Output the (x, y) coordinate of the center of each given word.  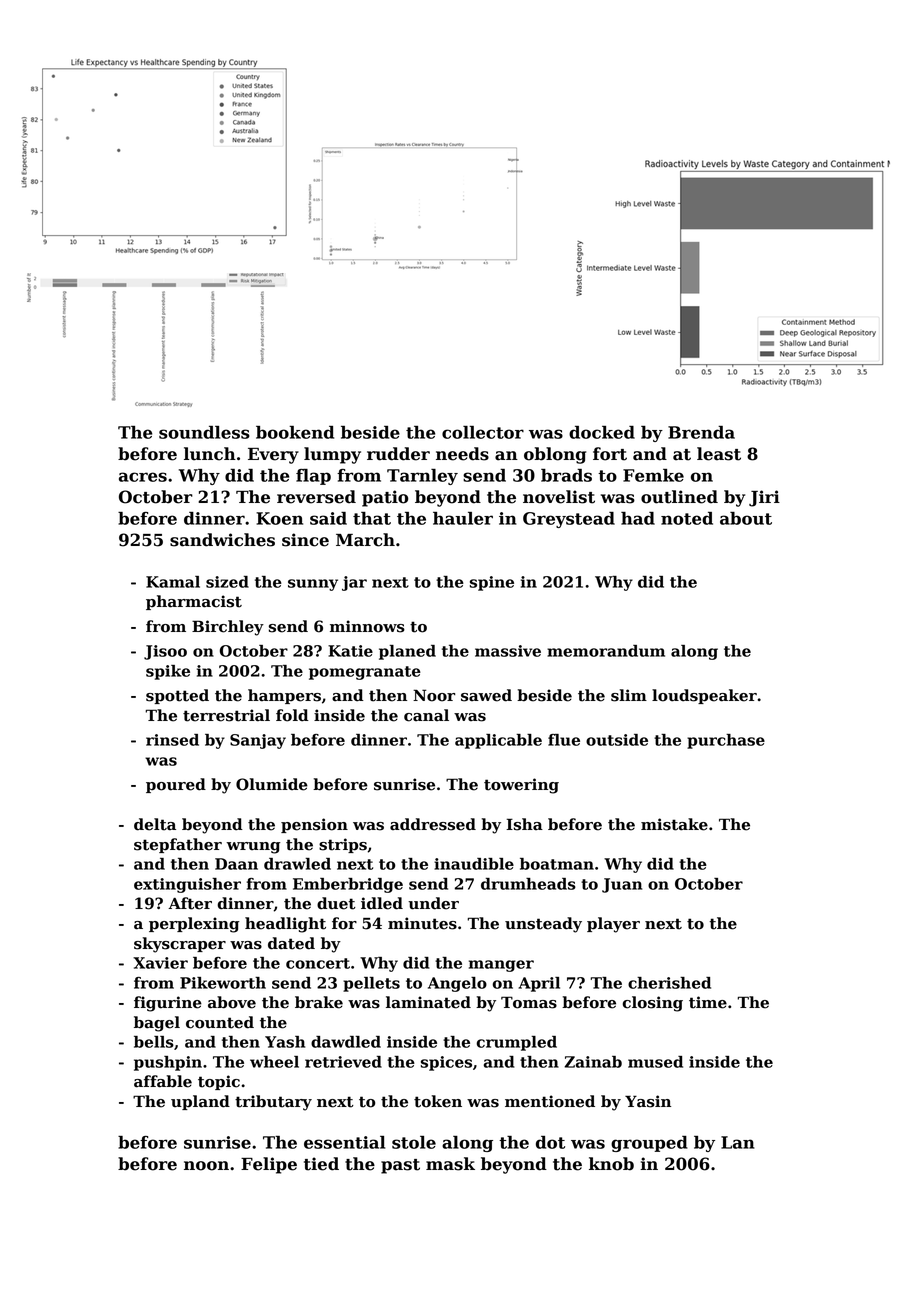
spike (168, 672)
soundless (204, 432)
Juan (622, 885)
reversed (316, 497)
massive (508, 651)
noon (206, 1166)
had (638, 518)
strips (343, 845)
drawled (297, 864)
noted (687, 518)
